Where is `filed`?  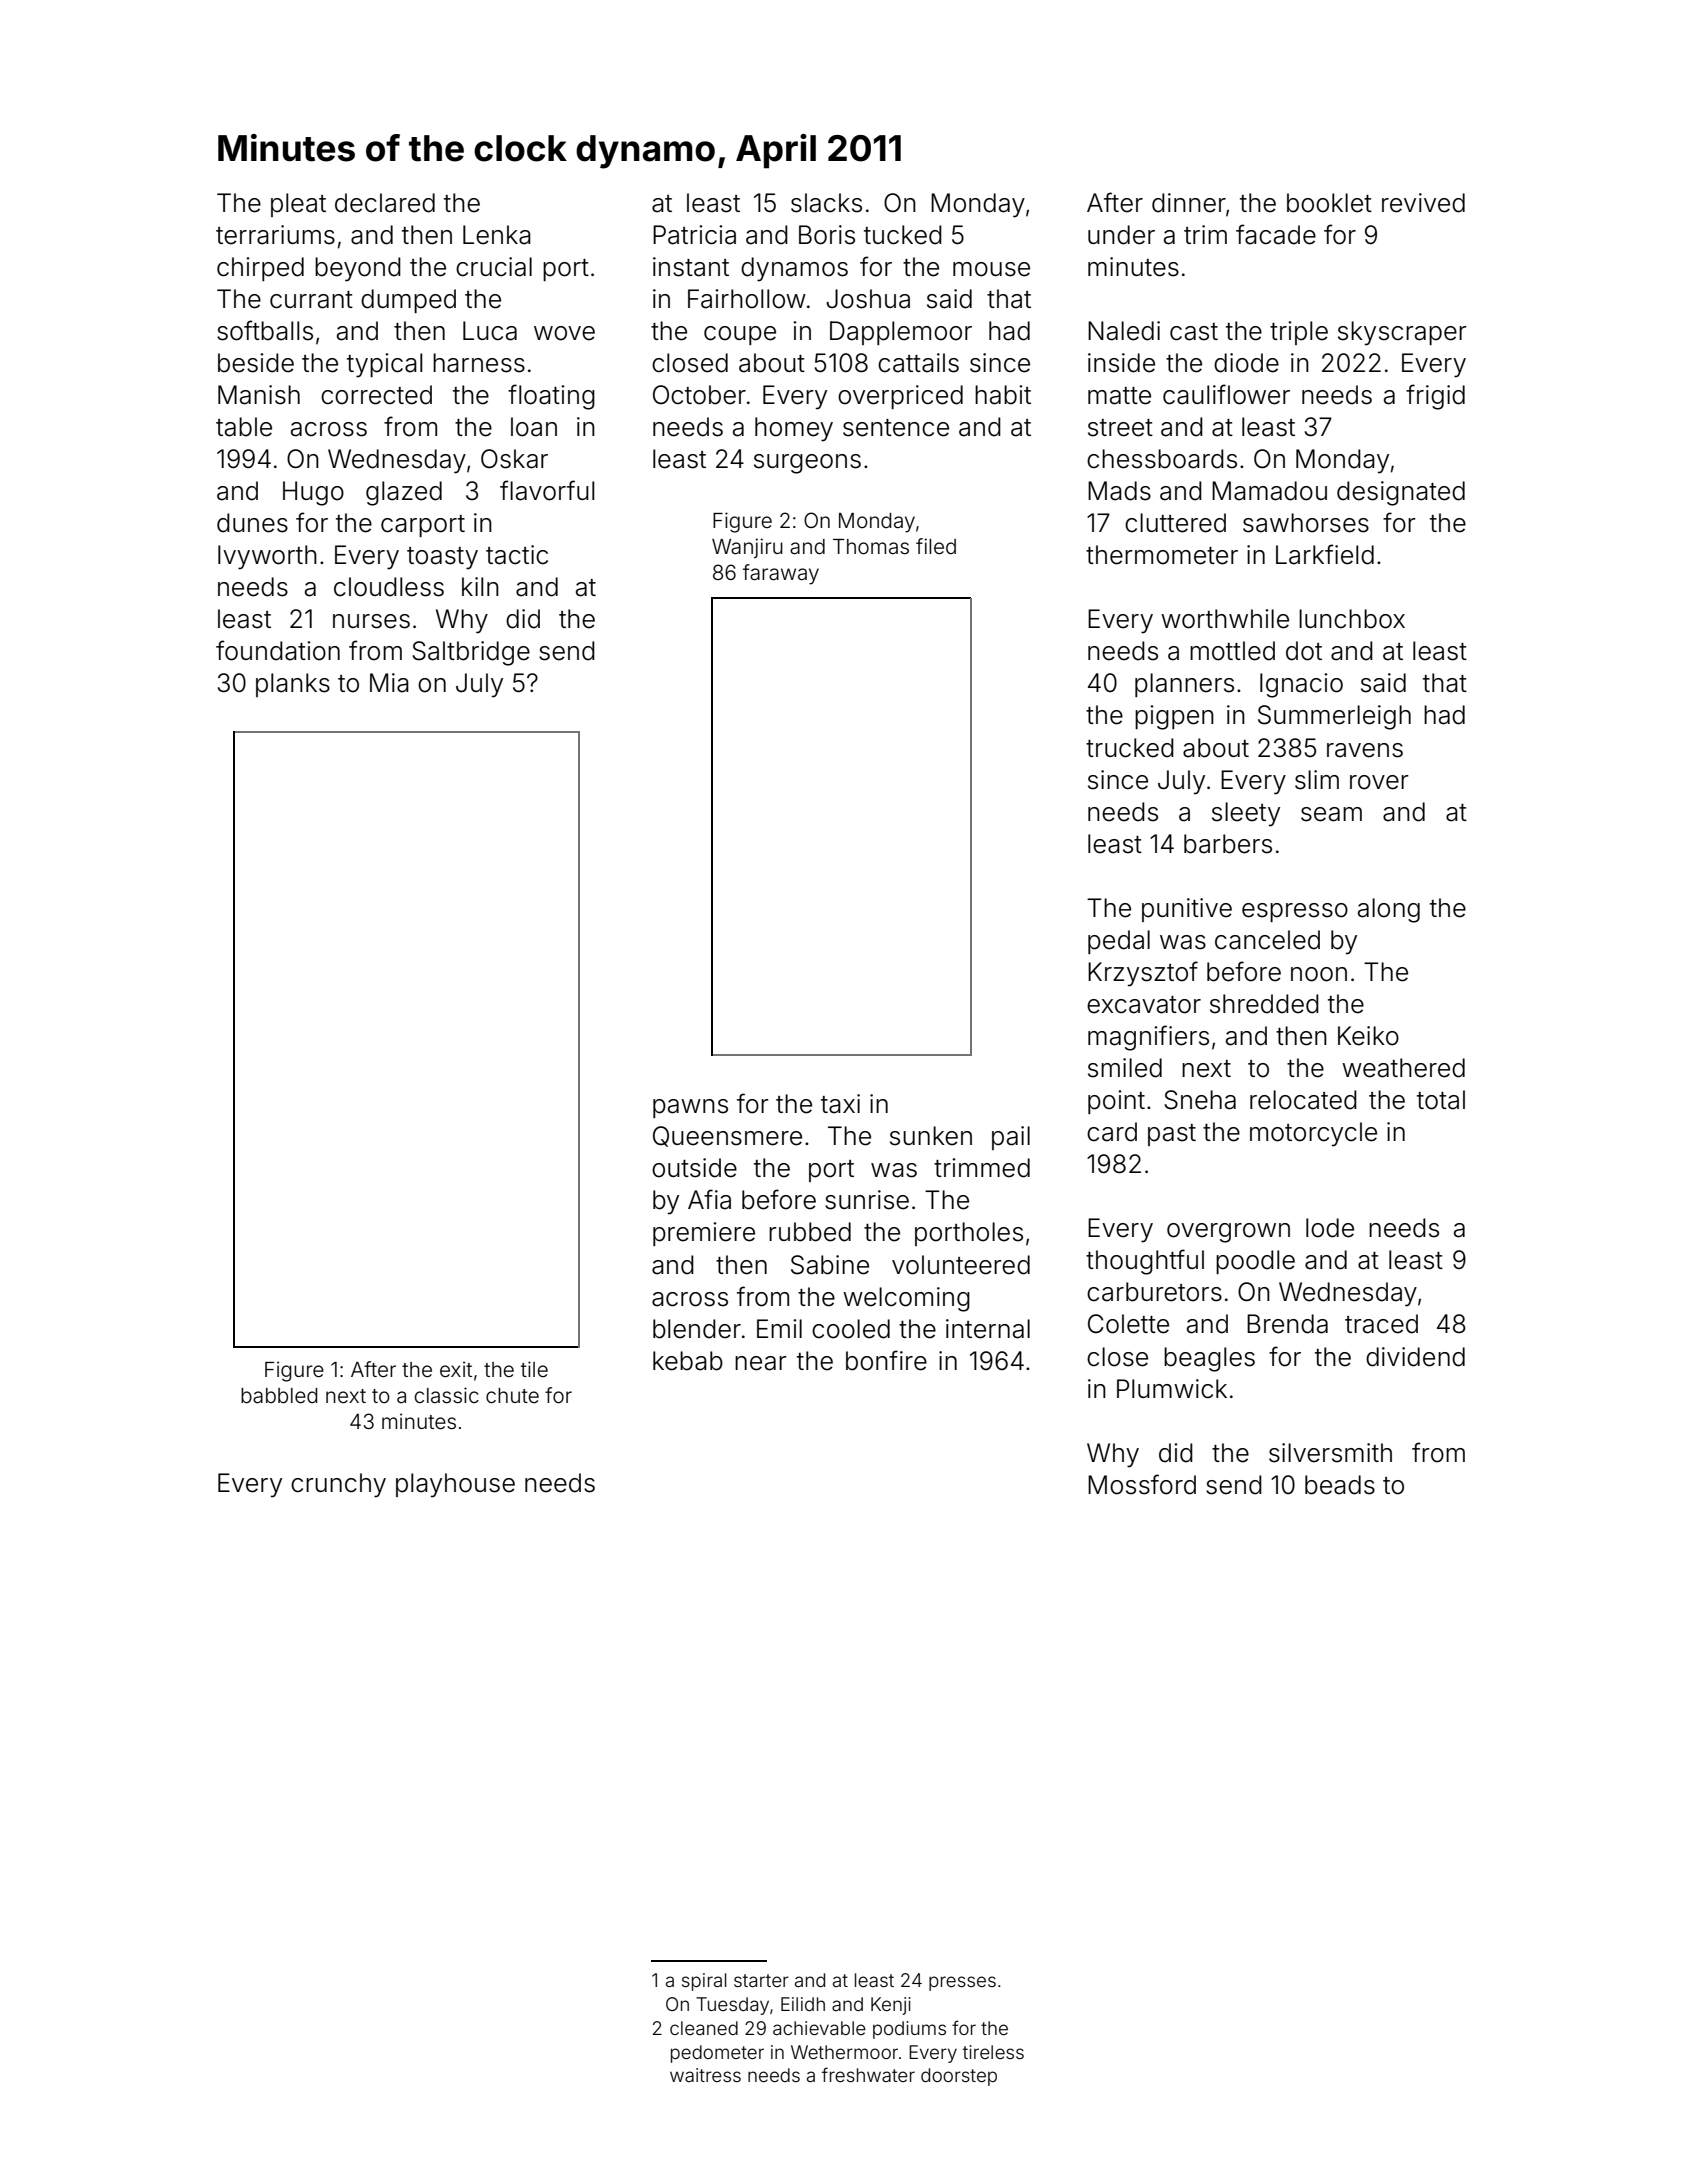 filed is located at coordinates (936, 546).
